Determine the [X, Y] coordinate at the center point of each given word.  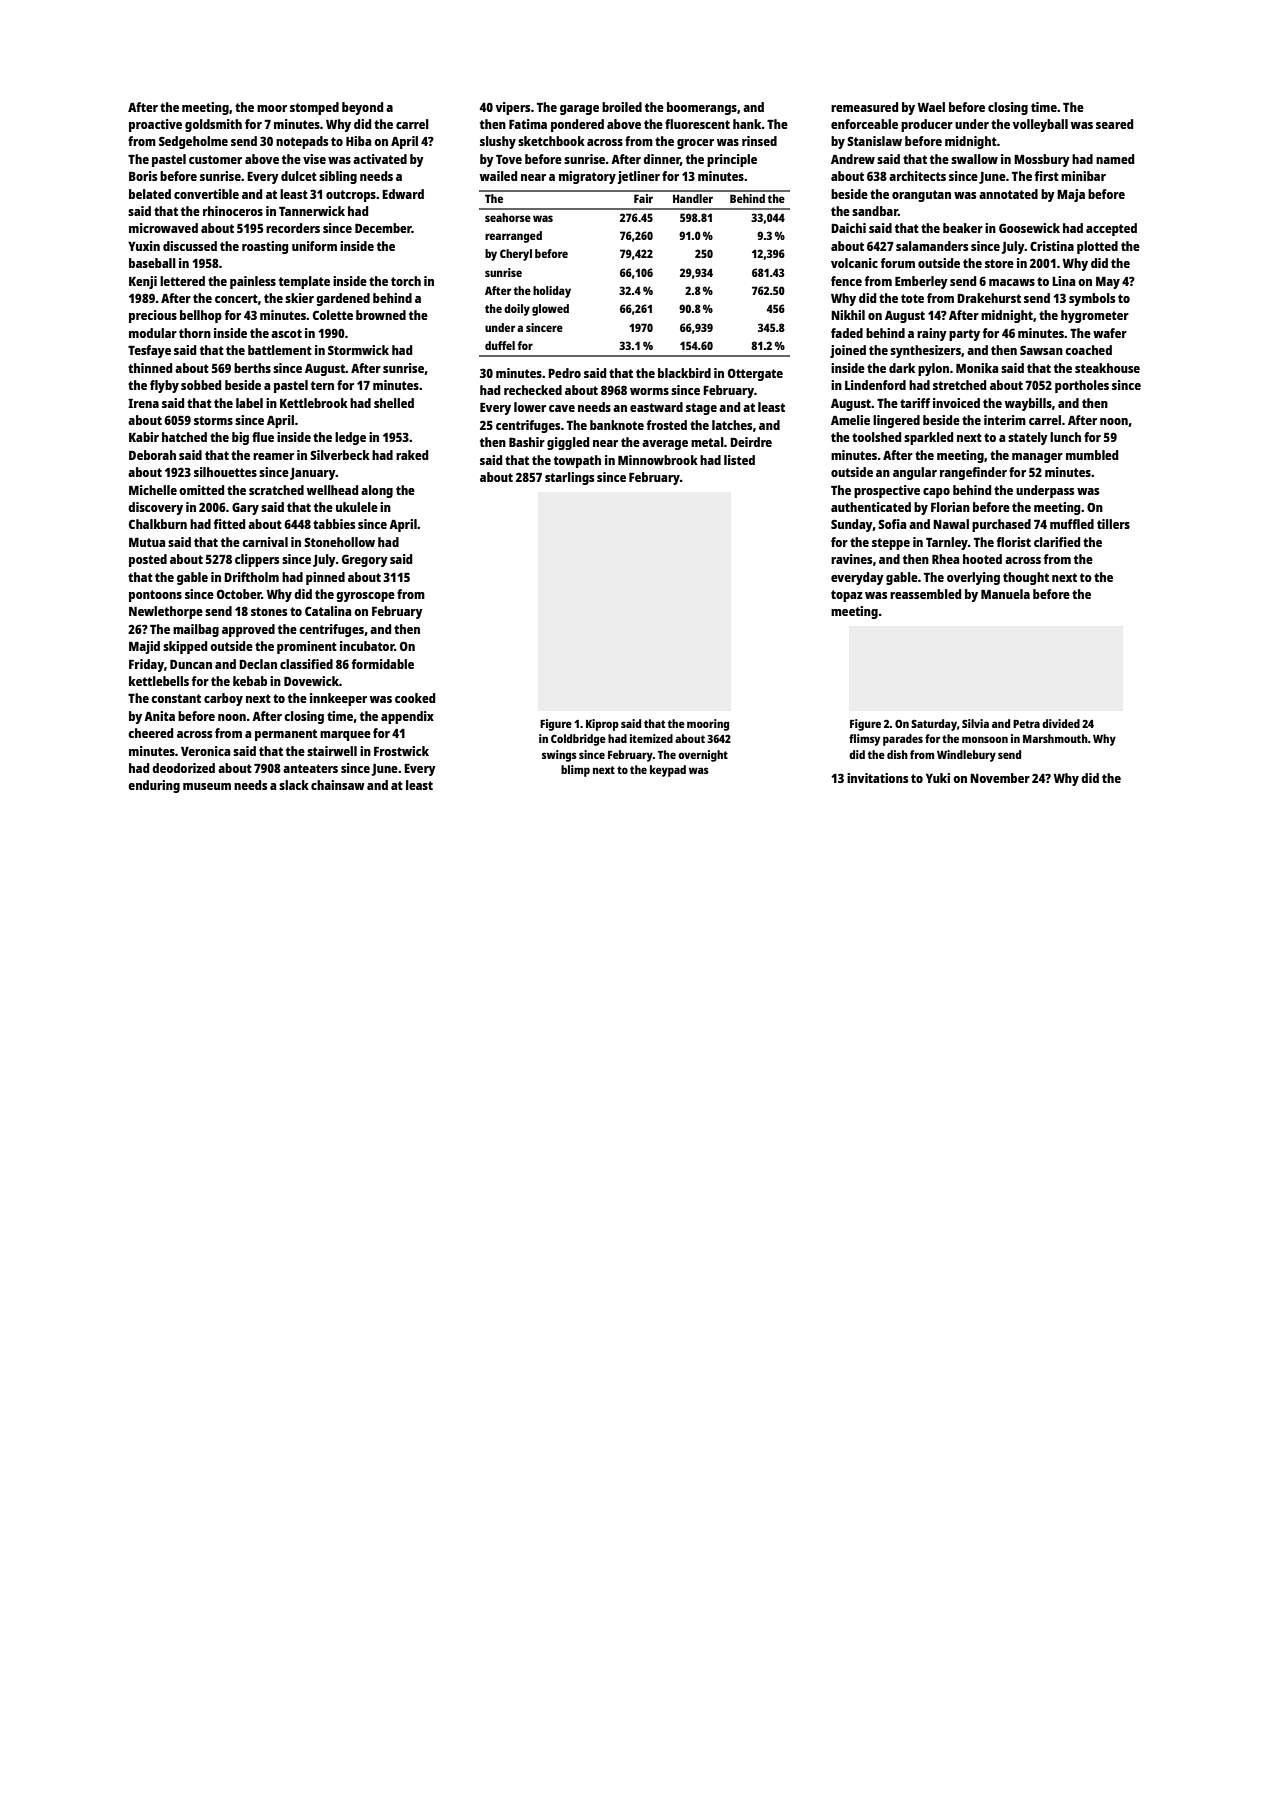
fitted [229, 524]
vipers [512, 108]
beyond [362, 108]
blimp [575, 771]
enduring [154, 786]
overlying [973, 578]
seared [1114, 124]
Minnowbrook [658, 460]
